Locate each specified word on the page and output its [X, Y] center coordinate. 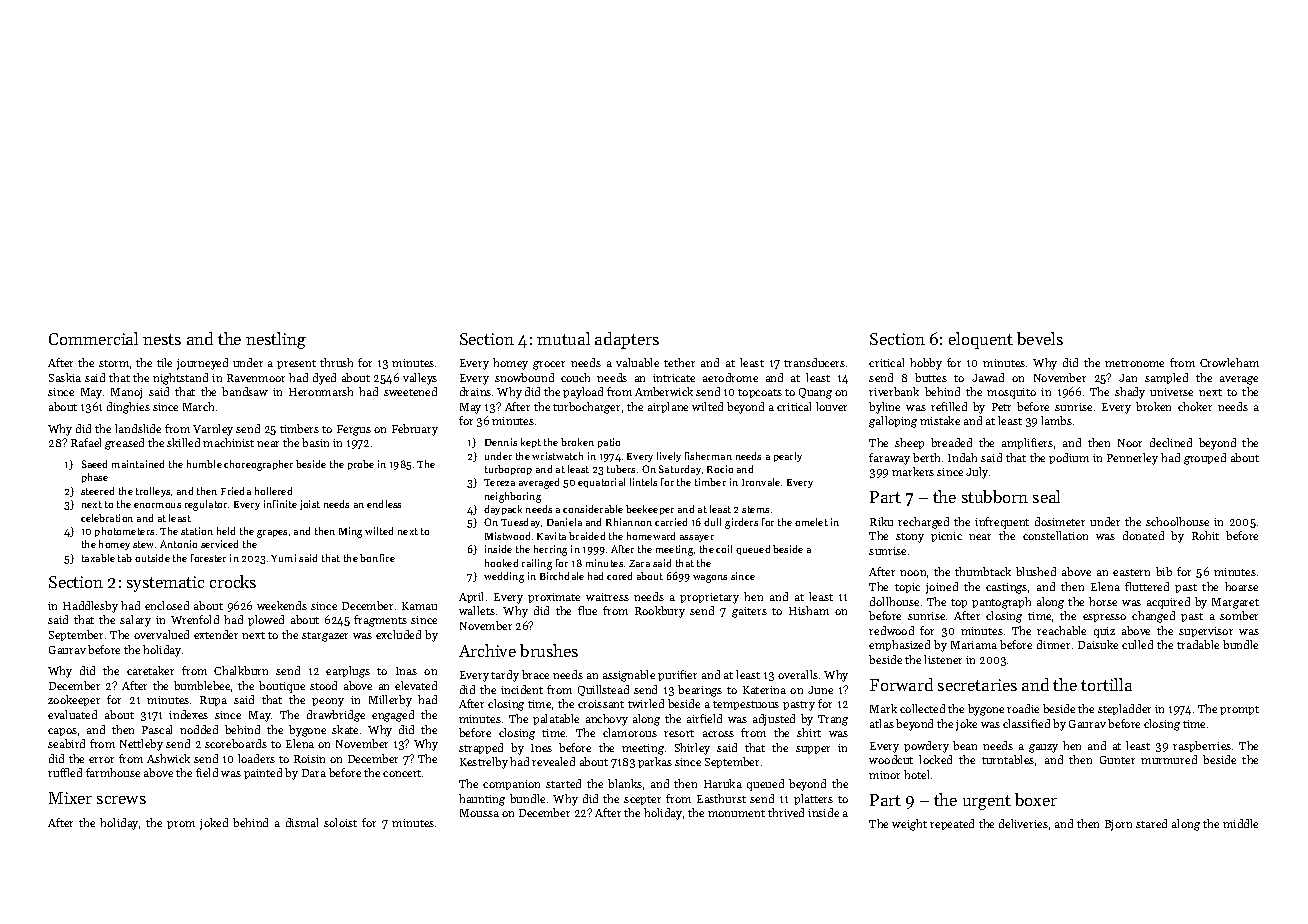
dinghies [128, 408]
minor [884, 775]
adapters [627, 340]
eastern [1131, 572]
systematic [165, 584]
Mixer [70, 798]
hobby [926, 364]
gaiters [749, 612]
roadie [1023, 708]
